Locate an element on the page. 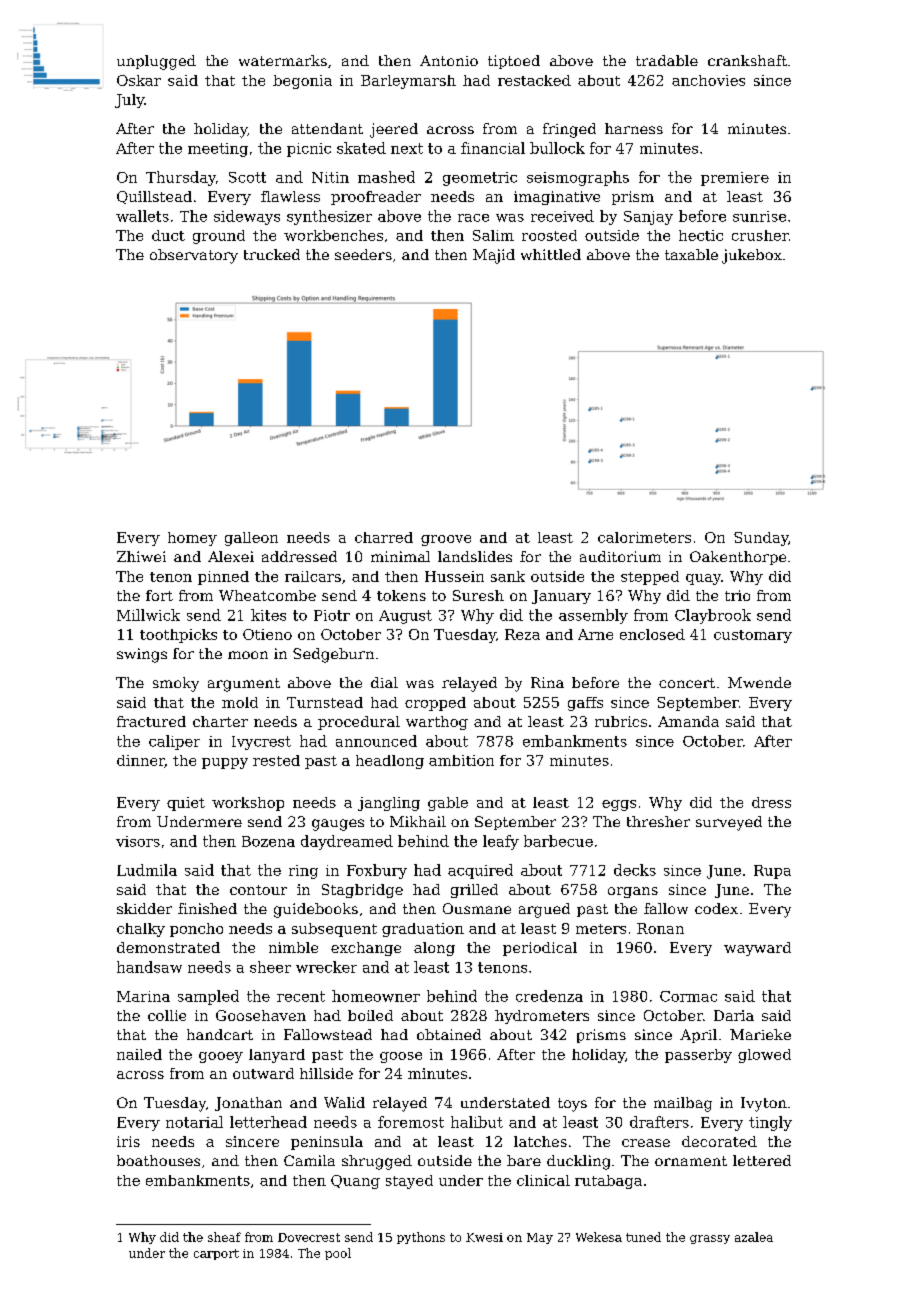 This page has width=908, height=1316. Cormac is located at coordinates (688, 996).
